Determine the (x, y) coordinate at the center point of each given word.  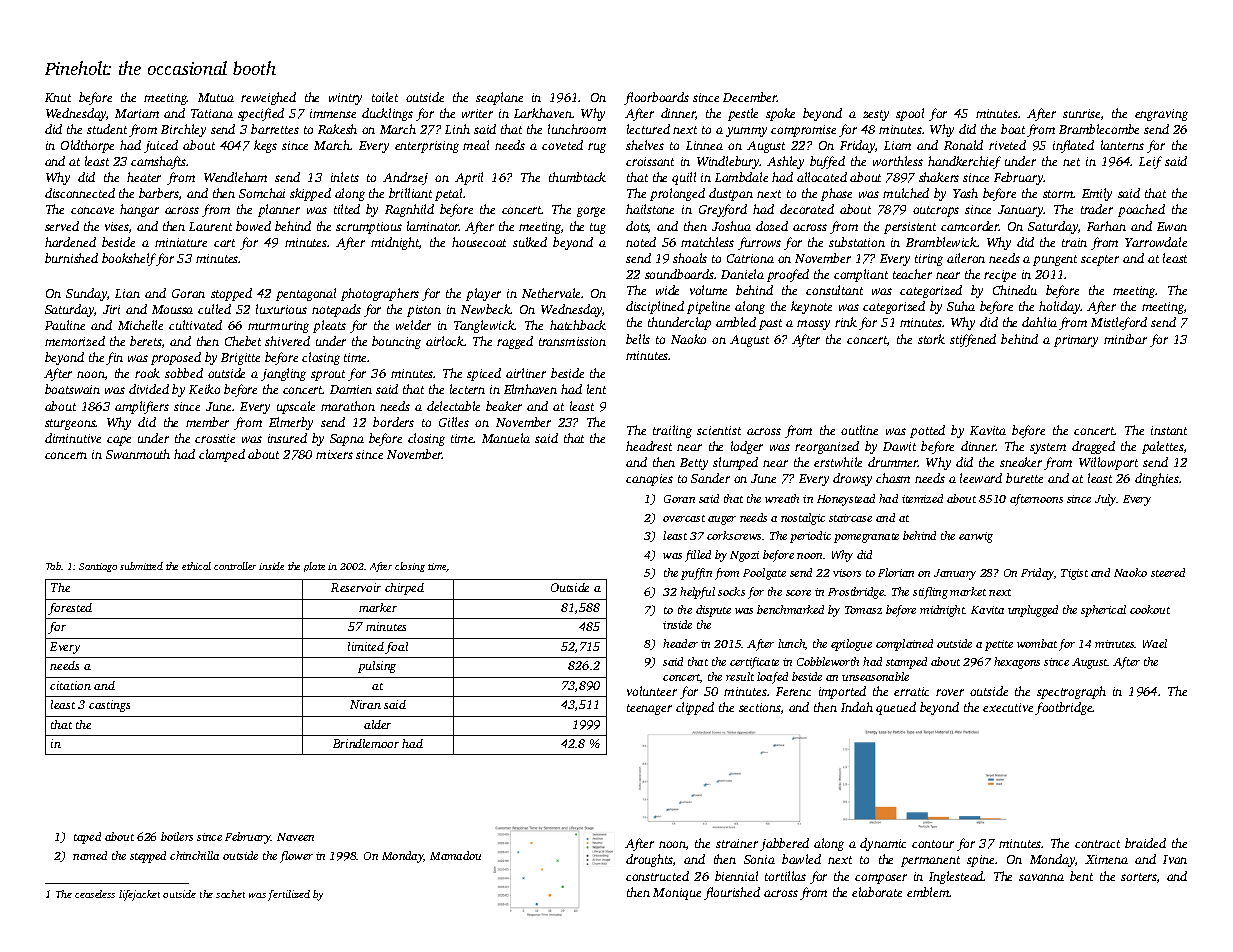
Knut (58, 97)
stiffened (973, 340)
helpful (697, 593)
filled (698, 556)
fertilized (289, 895)
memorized (75, 341)
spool (910, 114)
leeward (981, 478)
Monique (677, 894)
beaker (504, 406)
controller (235, 566)
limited (366, 646)
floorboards (656, 98)
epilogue (851, 645)
